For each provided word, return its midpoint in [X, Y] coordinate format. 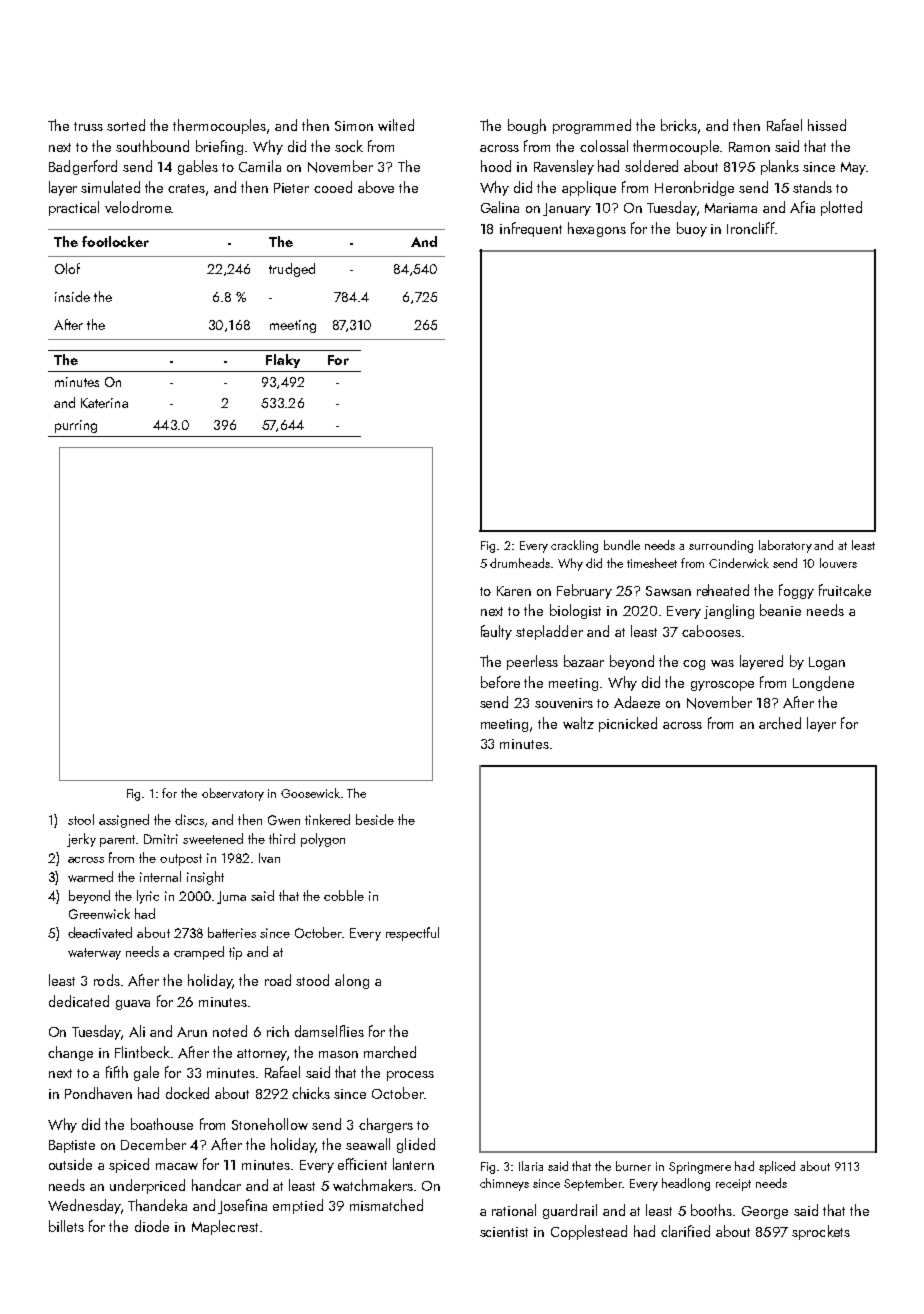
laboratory [785, 546]
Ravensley [564, 167]
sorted [126, 125]
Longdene [823, 683]
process [410, 1076]
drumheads [520, 563]
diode [152, 1226]
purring [76, 426]
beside [375, 819]
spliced [777, 1167]
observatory [233, 794]
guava [133, 1005]
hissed [827, 125]
